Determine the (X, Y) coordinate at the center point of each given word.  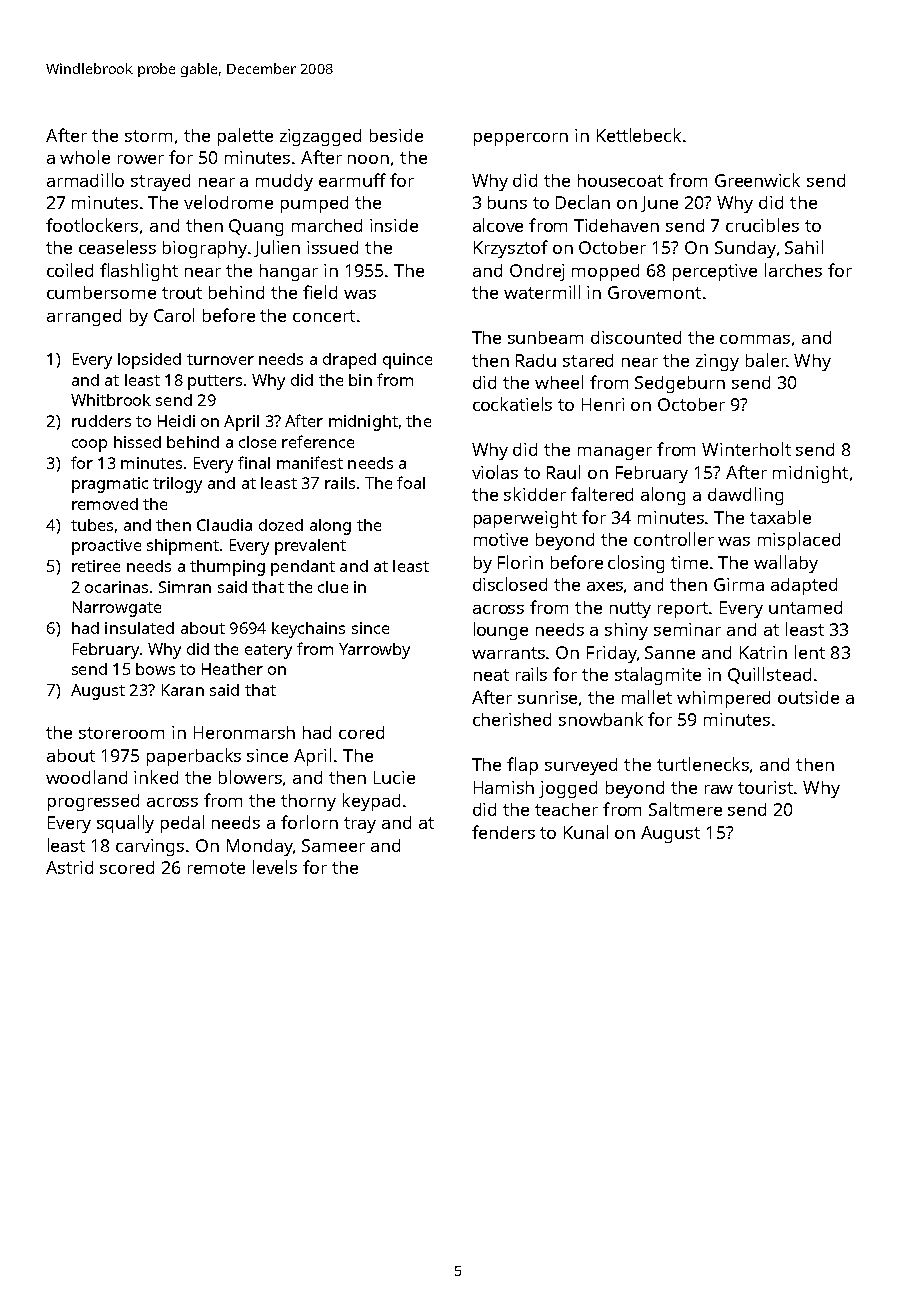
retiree (96, 566)
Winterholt (746, 449)
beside (396, 135)
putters (215, 382)
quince (407, 361)
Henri (603, 404)
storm (148, 136)
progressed (93, 802)
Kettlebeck (639, 135)
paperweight (525, 519)
